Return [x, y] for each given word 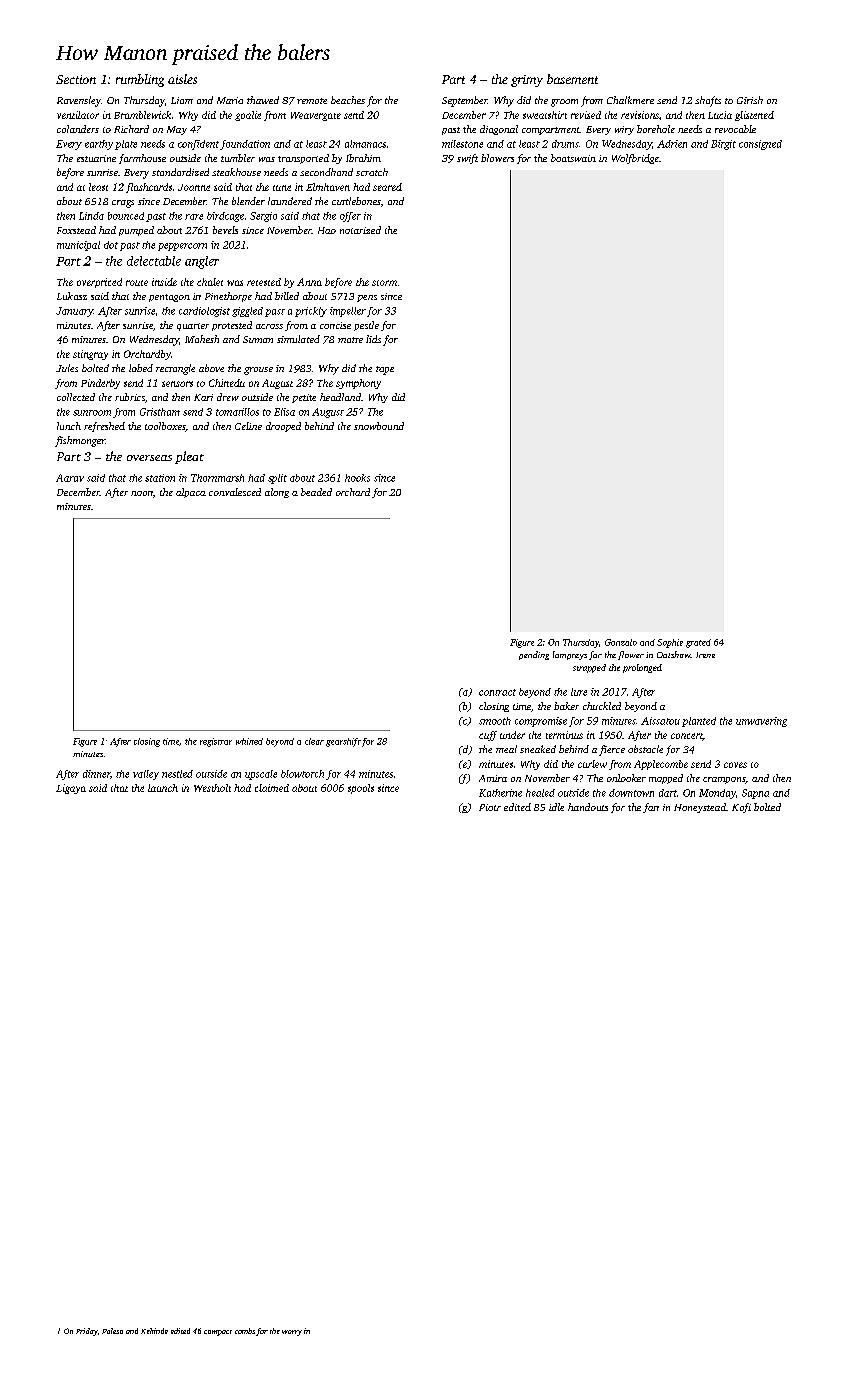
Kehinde [154, 1331]
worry [292, 1333]
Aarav [70, 478]
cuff [488, 736]
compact [218, 1333]
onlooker [626, 778]
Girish [750, 100]
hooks [357, 478]
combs [245, 1331]
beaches [348, 100]
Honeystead [700, 808]
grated [698, 643]
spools [361, 789]
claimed [272, 788]
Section [76, 79]
